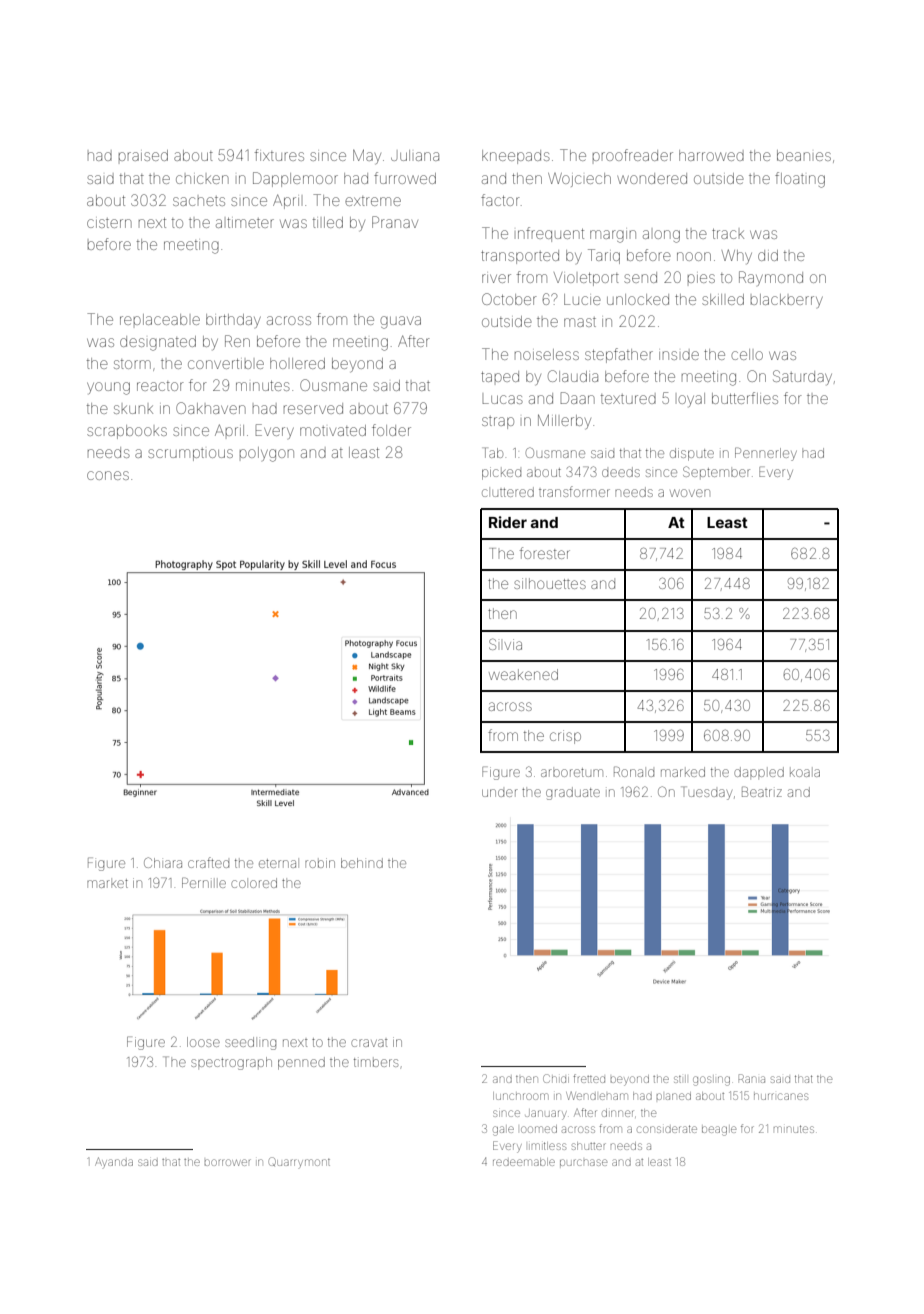 The height and width of the screenshot is (1314, 924). I want to click on Beatriz, so click(762, 791).
